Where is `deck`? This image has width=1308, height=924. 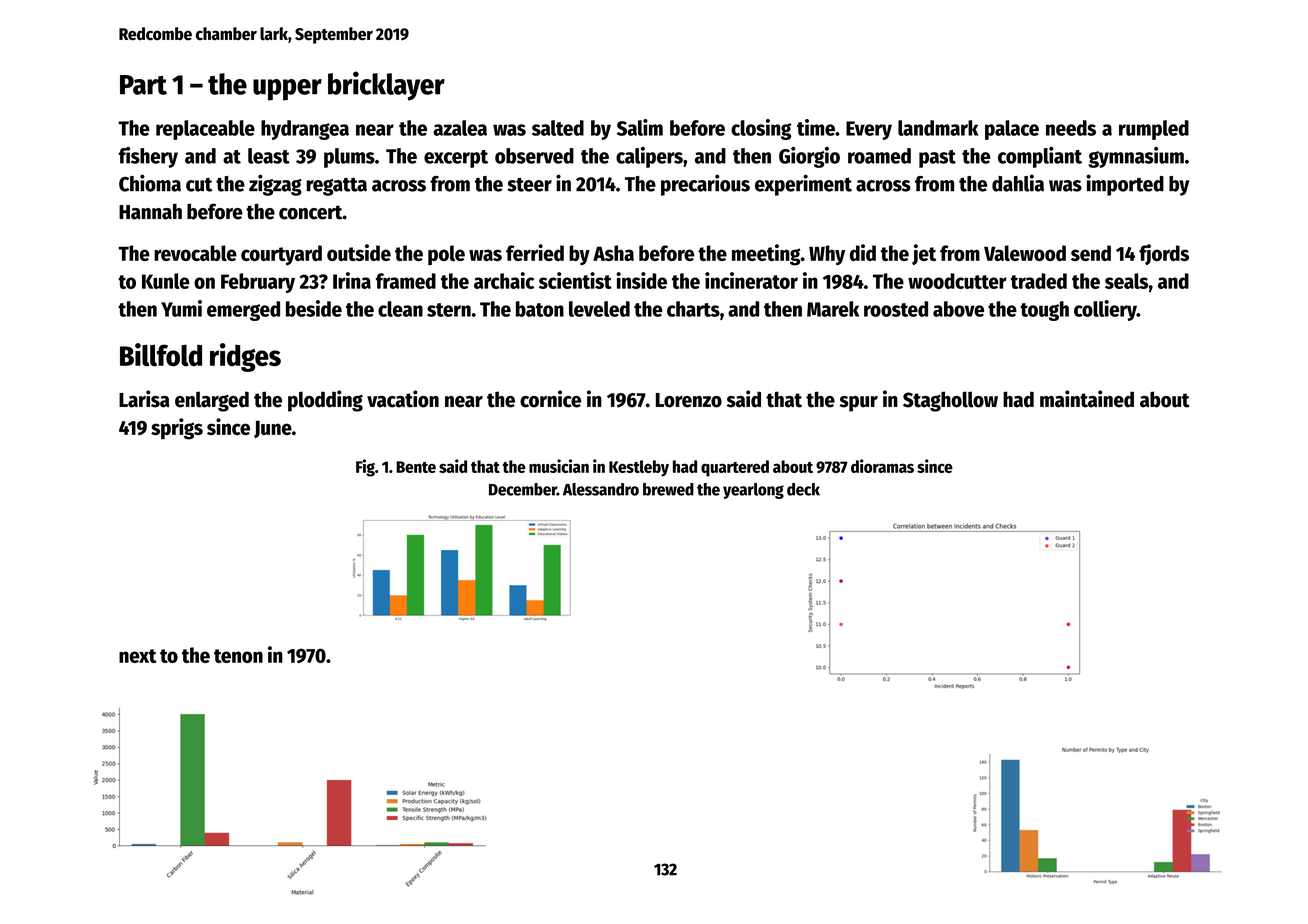 deck is located at coordinates (803, 489).
